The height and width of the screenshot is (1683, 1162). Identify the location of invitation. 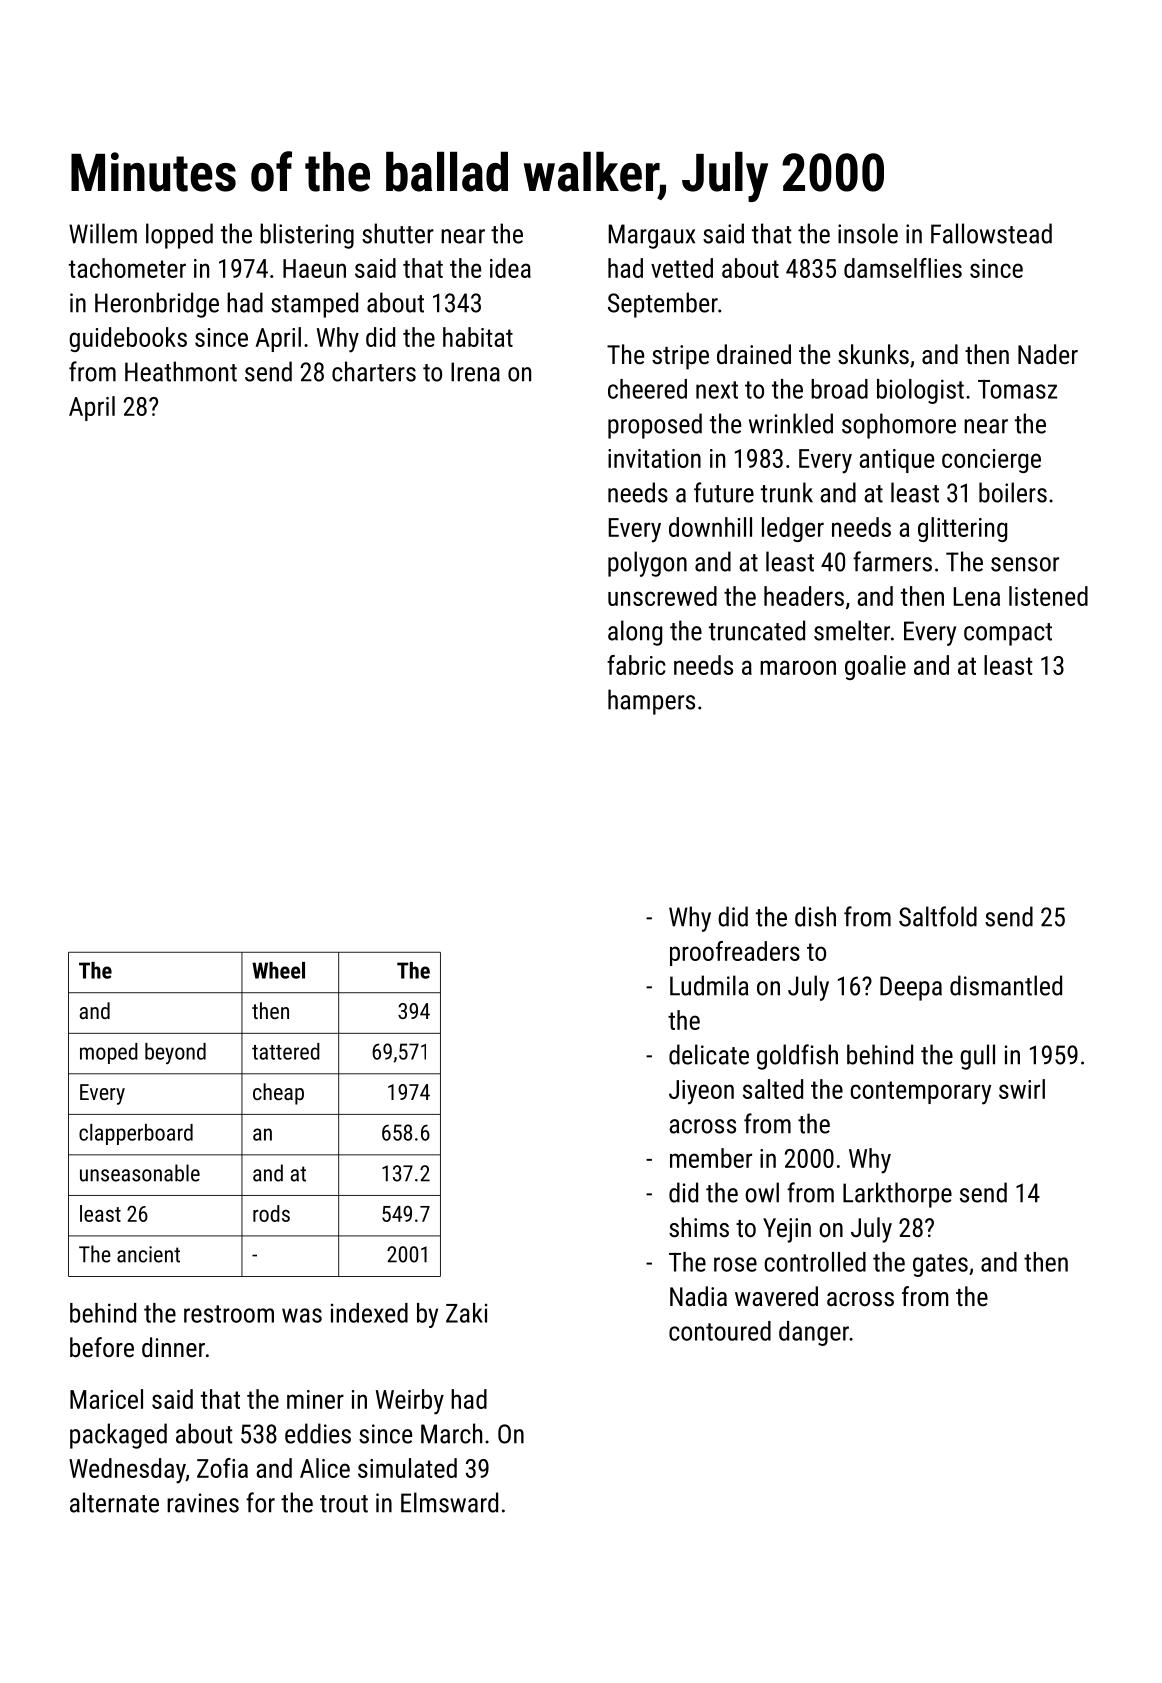
(654, 458).
